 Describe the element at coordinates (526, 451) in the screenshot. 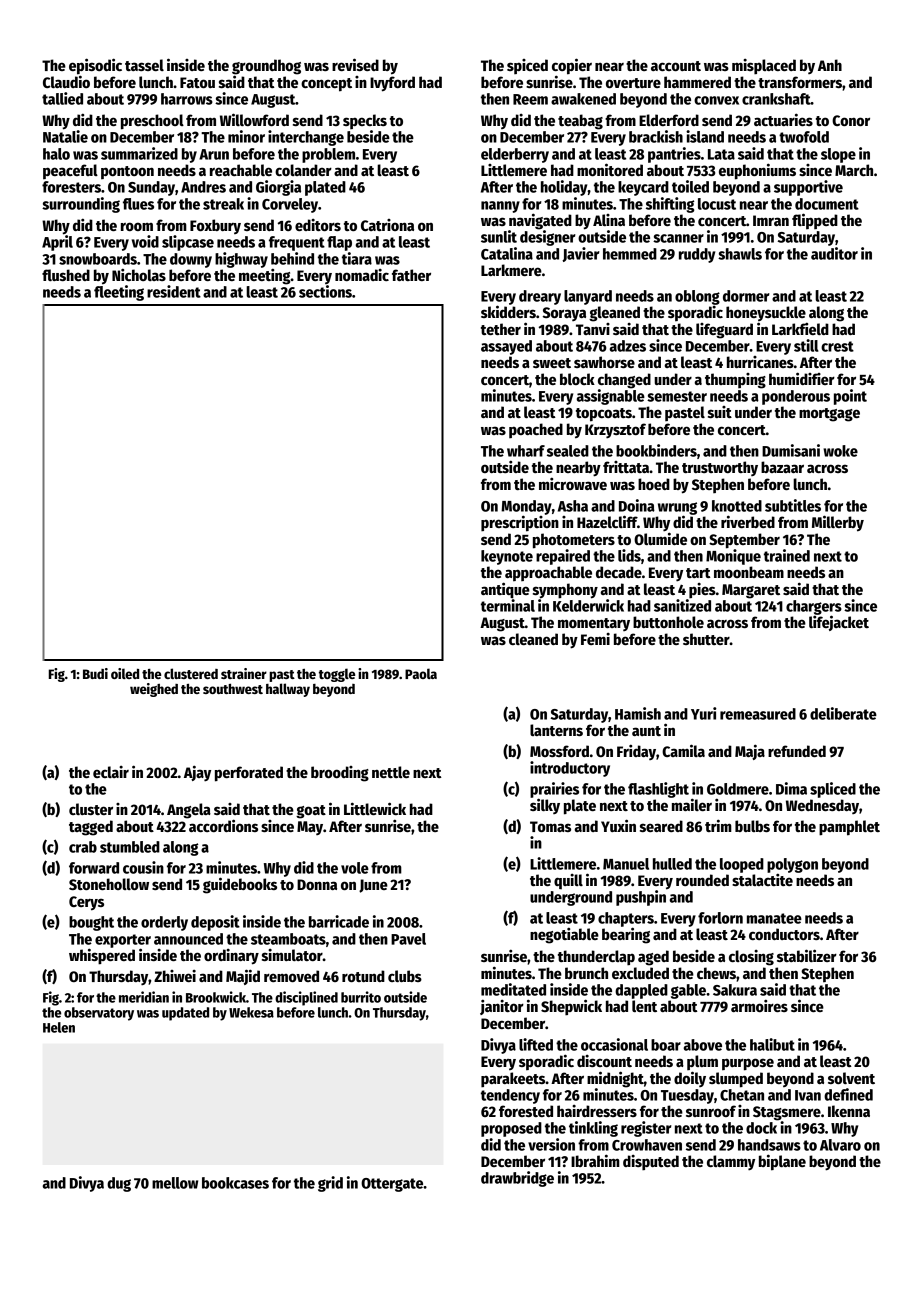

I see `wharf` at that location.
